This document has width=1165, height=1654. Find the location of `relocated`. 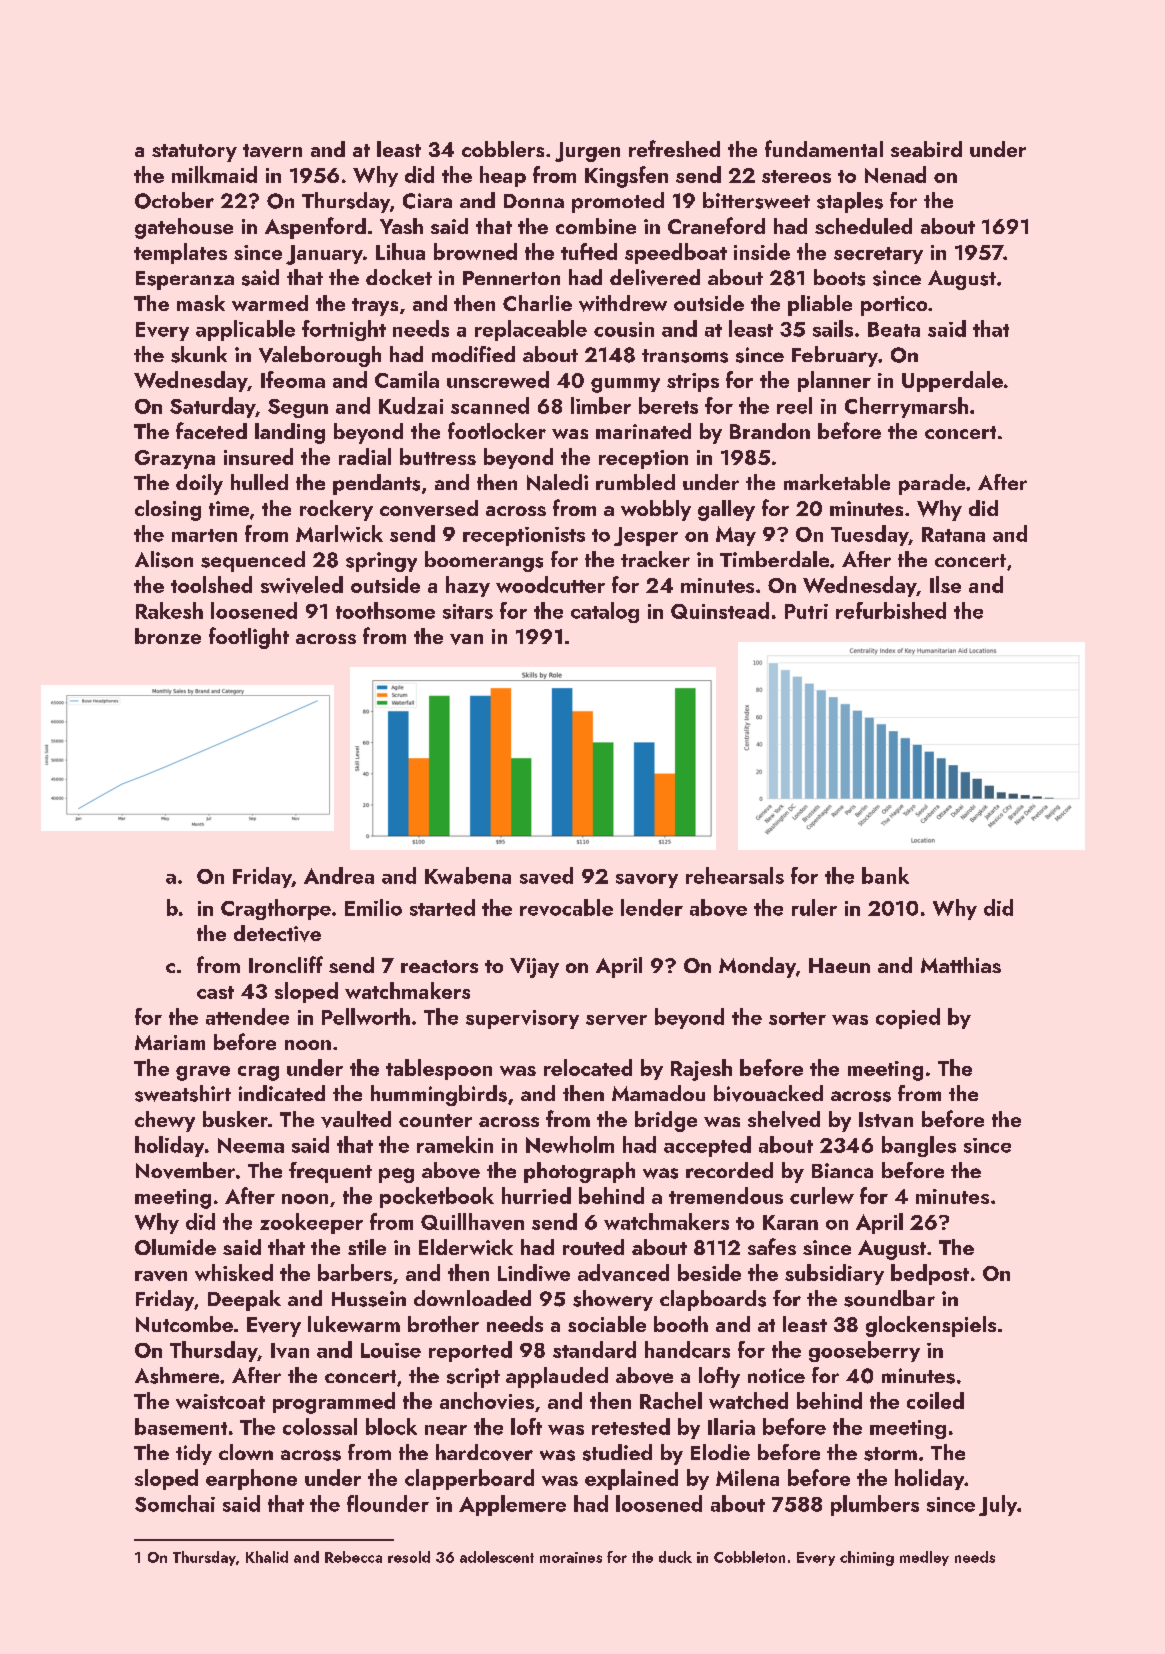

relocated is located at coordinates (588, 1067).
